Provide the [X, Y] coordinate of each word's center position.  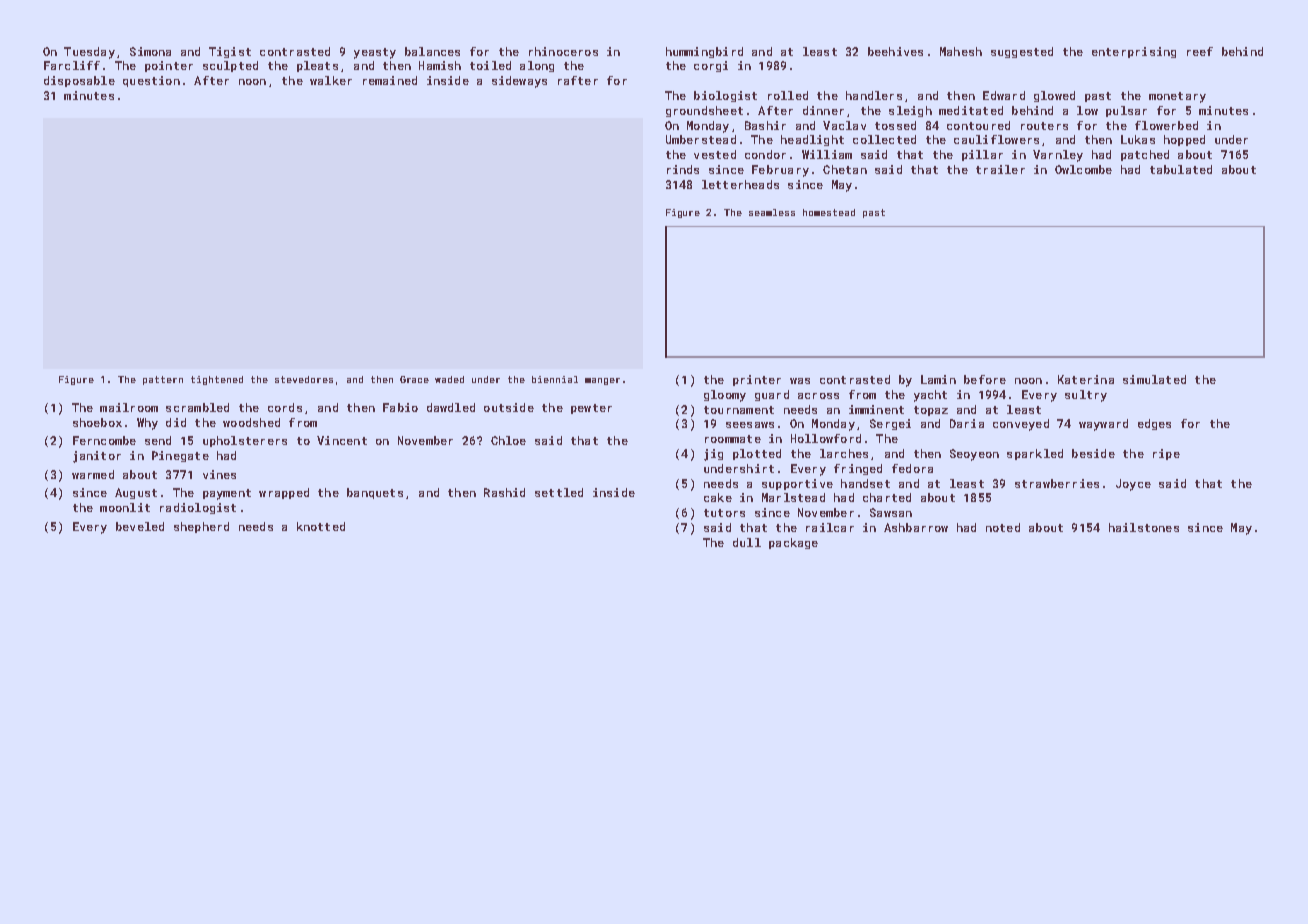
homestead [829, 212]
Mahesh [961, 51]
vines [219, 474]
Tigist [230, 52]
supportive [797, 484]
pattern [163, 380]
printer [757, 380]
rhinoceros [563, 51]
